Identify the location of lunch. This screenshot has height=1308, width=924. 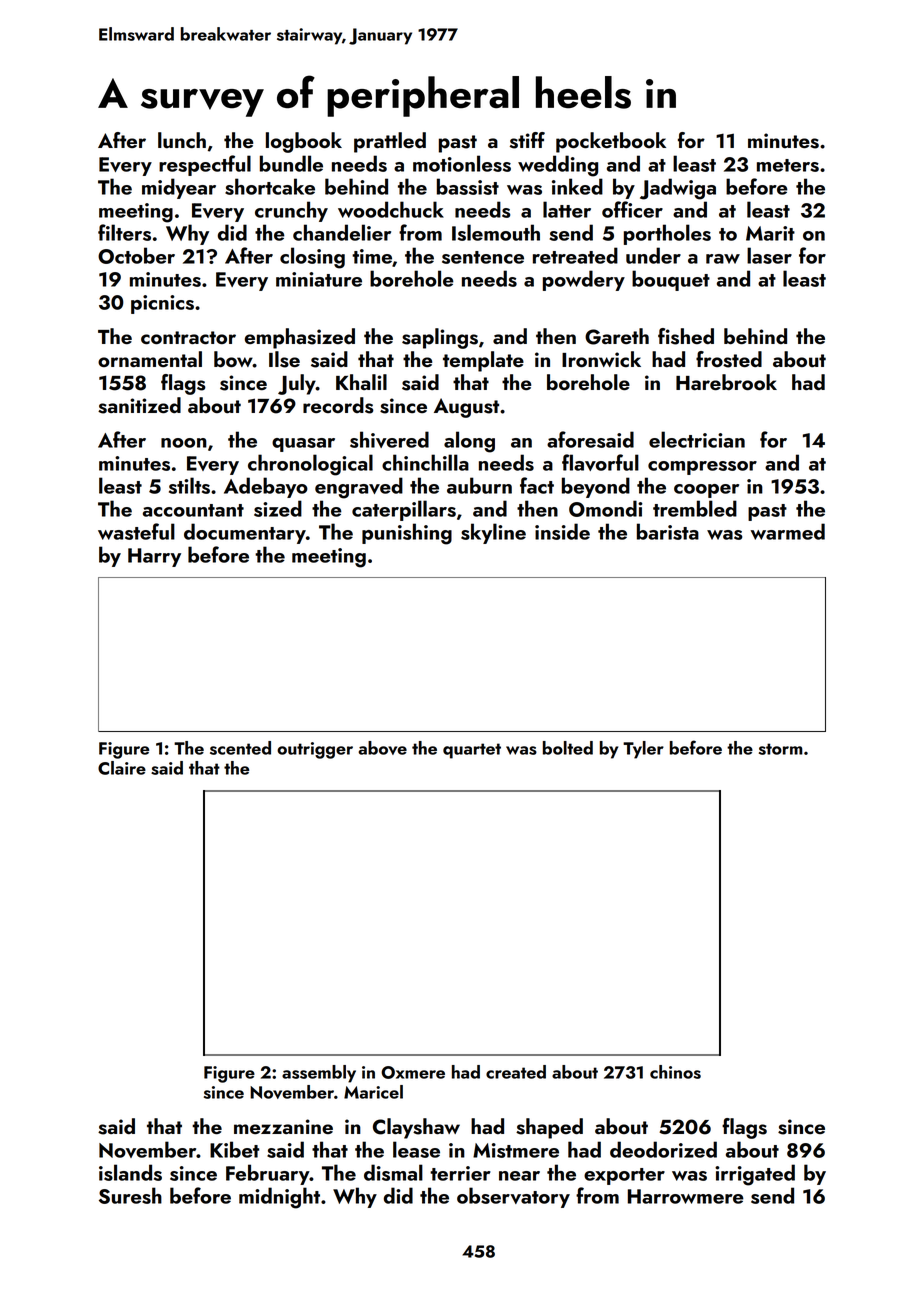
(182, 140).
